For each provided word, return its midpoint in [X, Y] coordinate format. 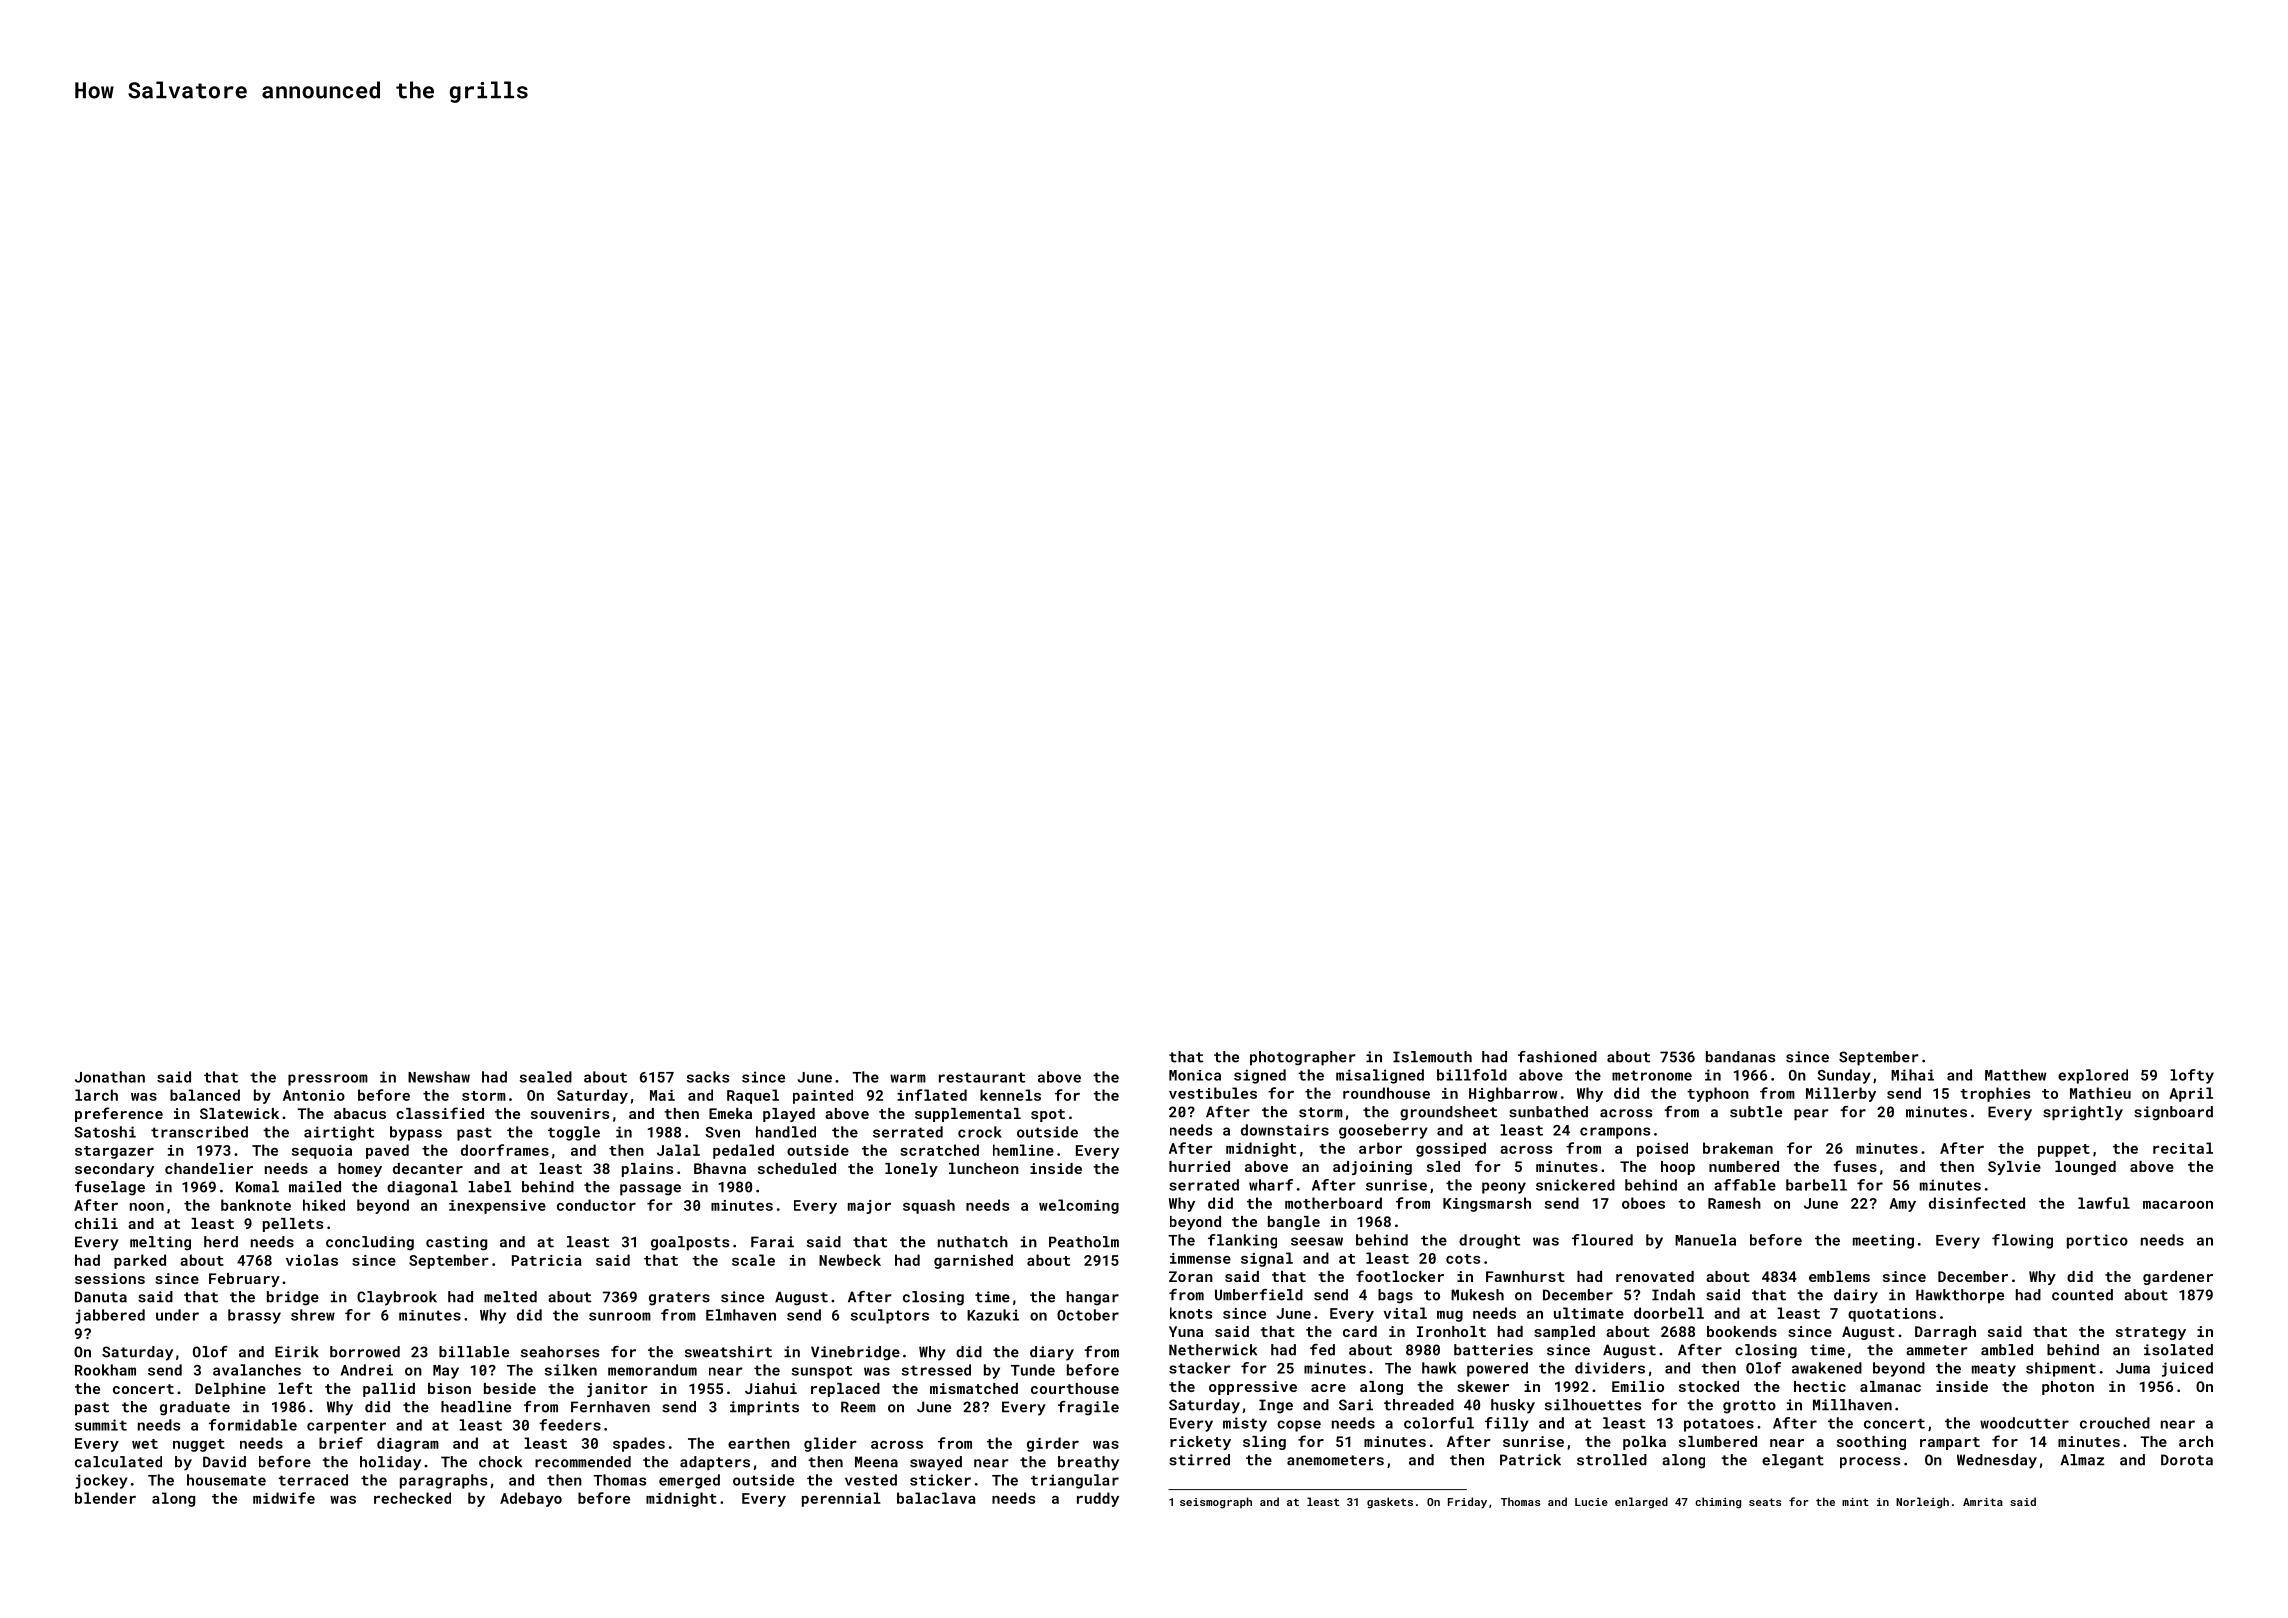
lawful [2104, 1203]
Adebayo [531, 1499]
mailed [315, 1187]
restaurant [982, 1077]
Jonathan [110, 1077]
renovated [1655, 1276]
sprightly [2083, 1113]
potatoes [1719, 1425]
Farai [772, 1242]
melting [160, 1243]
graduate [195, 1408]
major [869, 1207]
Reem [858, 1407]
